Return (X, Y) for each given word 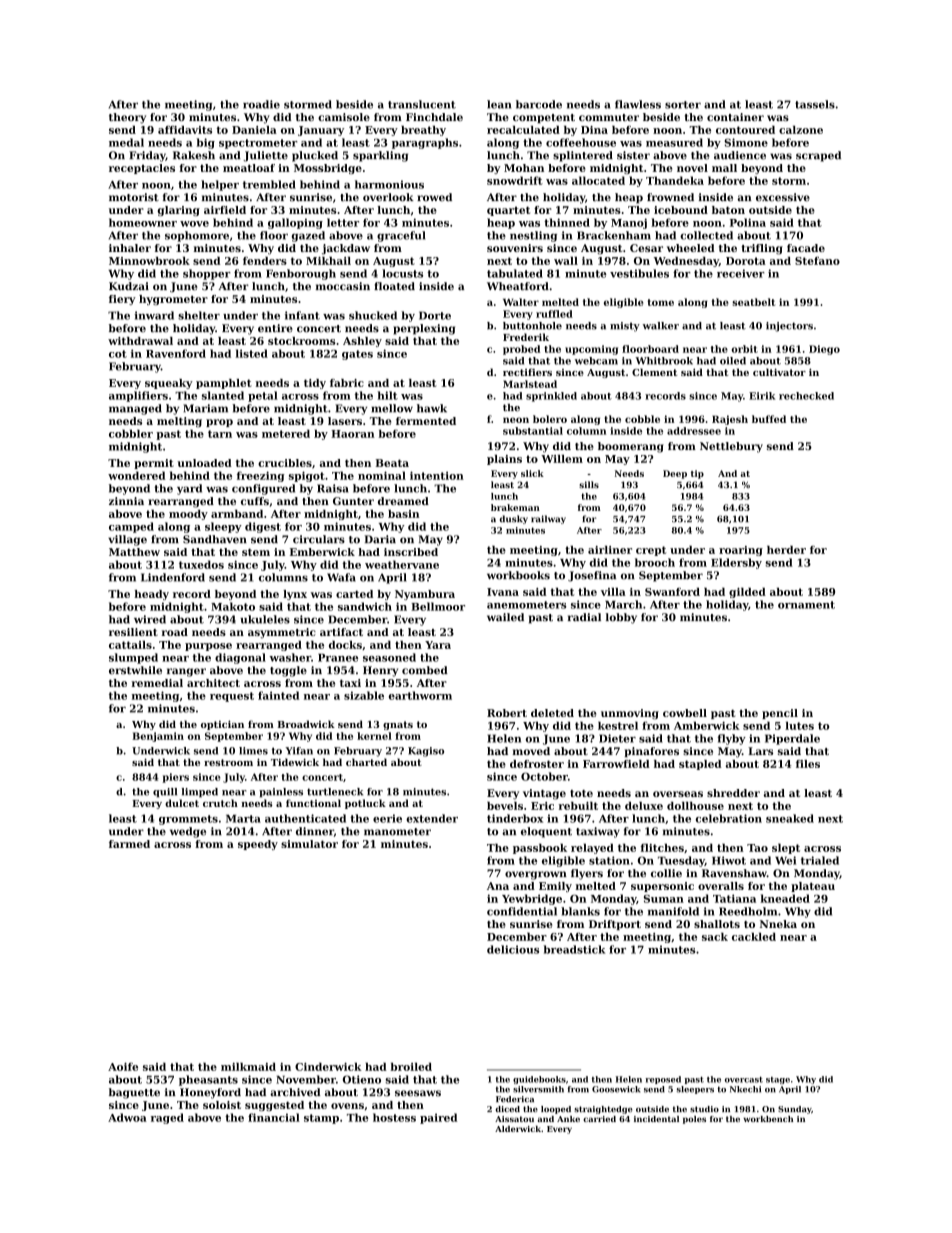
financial (274, 1117)
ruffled (554, 314)
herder (786, 550)
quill (165, 793)
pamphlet (224, 384)
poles (694, 1120)
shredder (733, 793)
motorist (134, 197)
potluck (365, 804)
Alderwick (518, 1129)
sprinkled (551, 397)
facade (806, 248)
